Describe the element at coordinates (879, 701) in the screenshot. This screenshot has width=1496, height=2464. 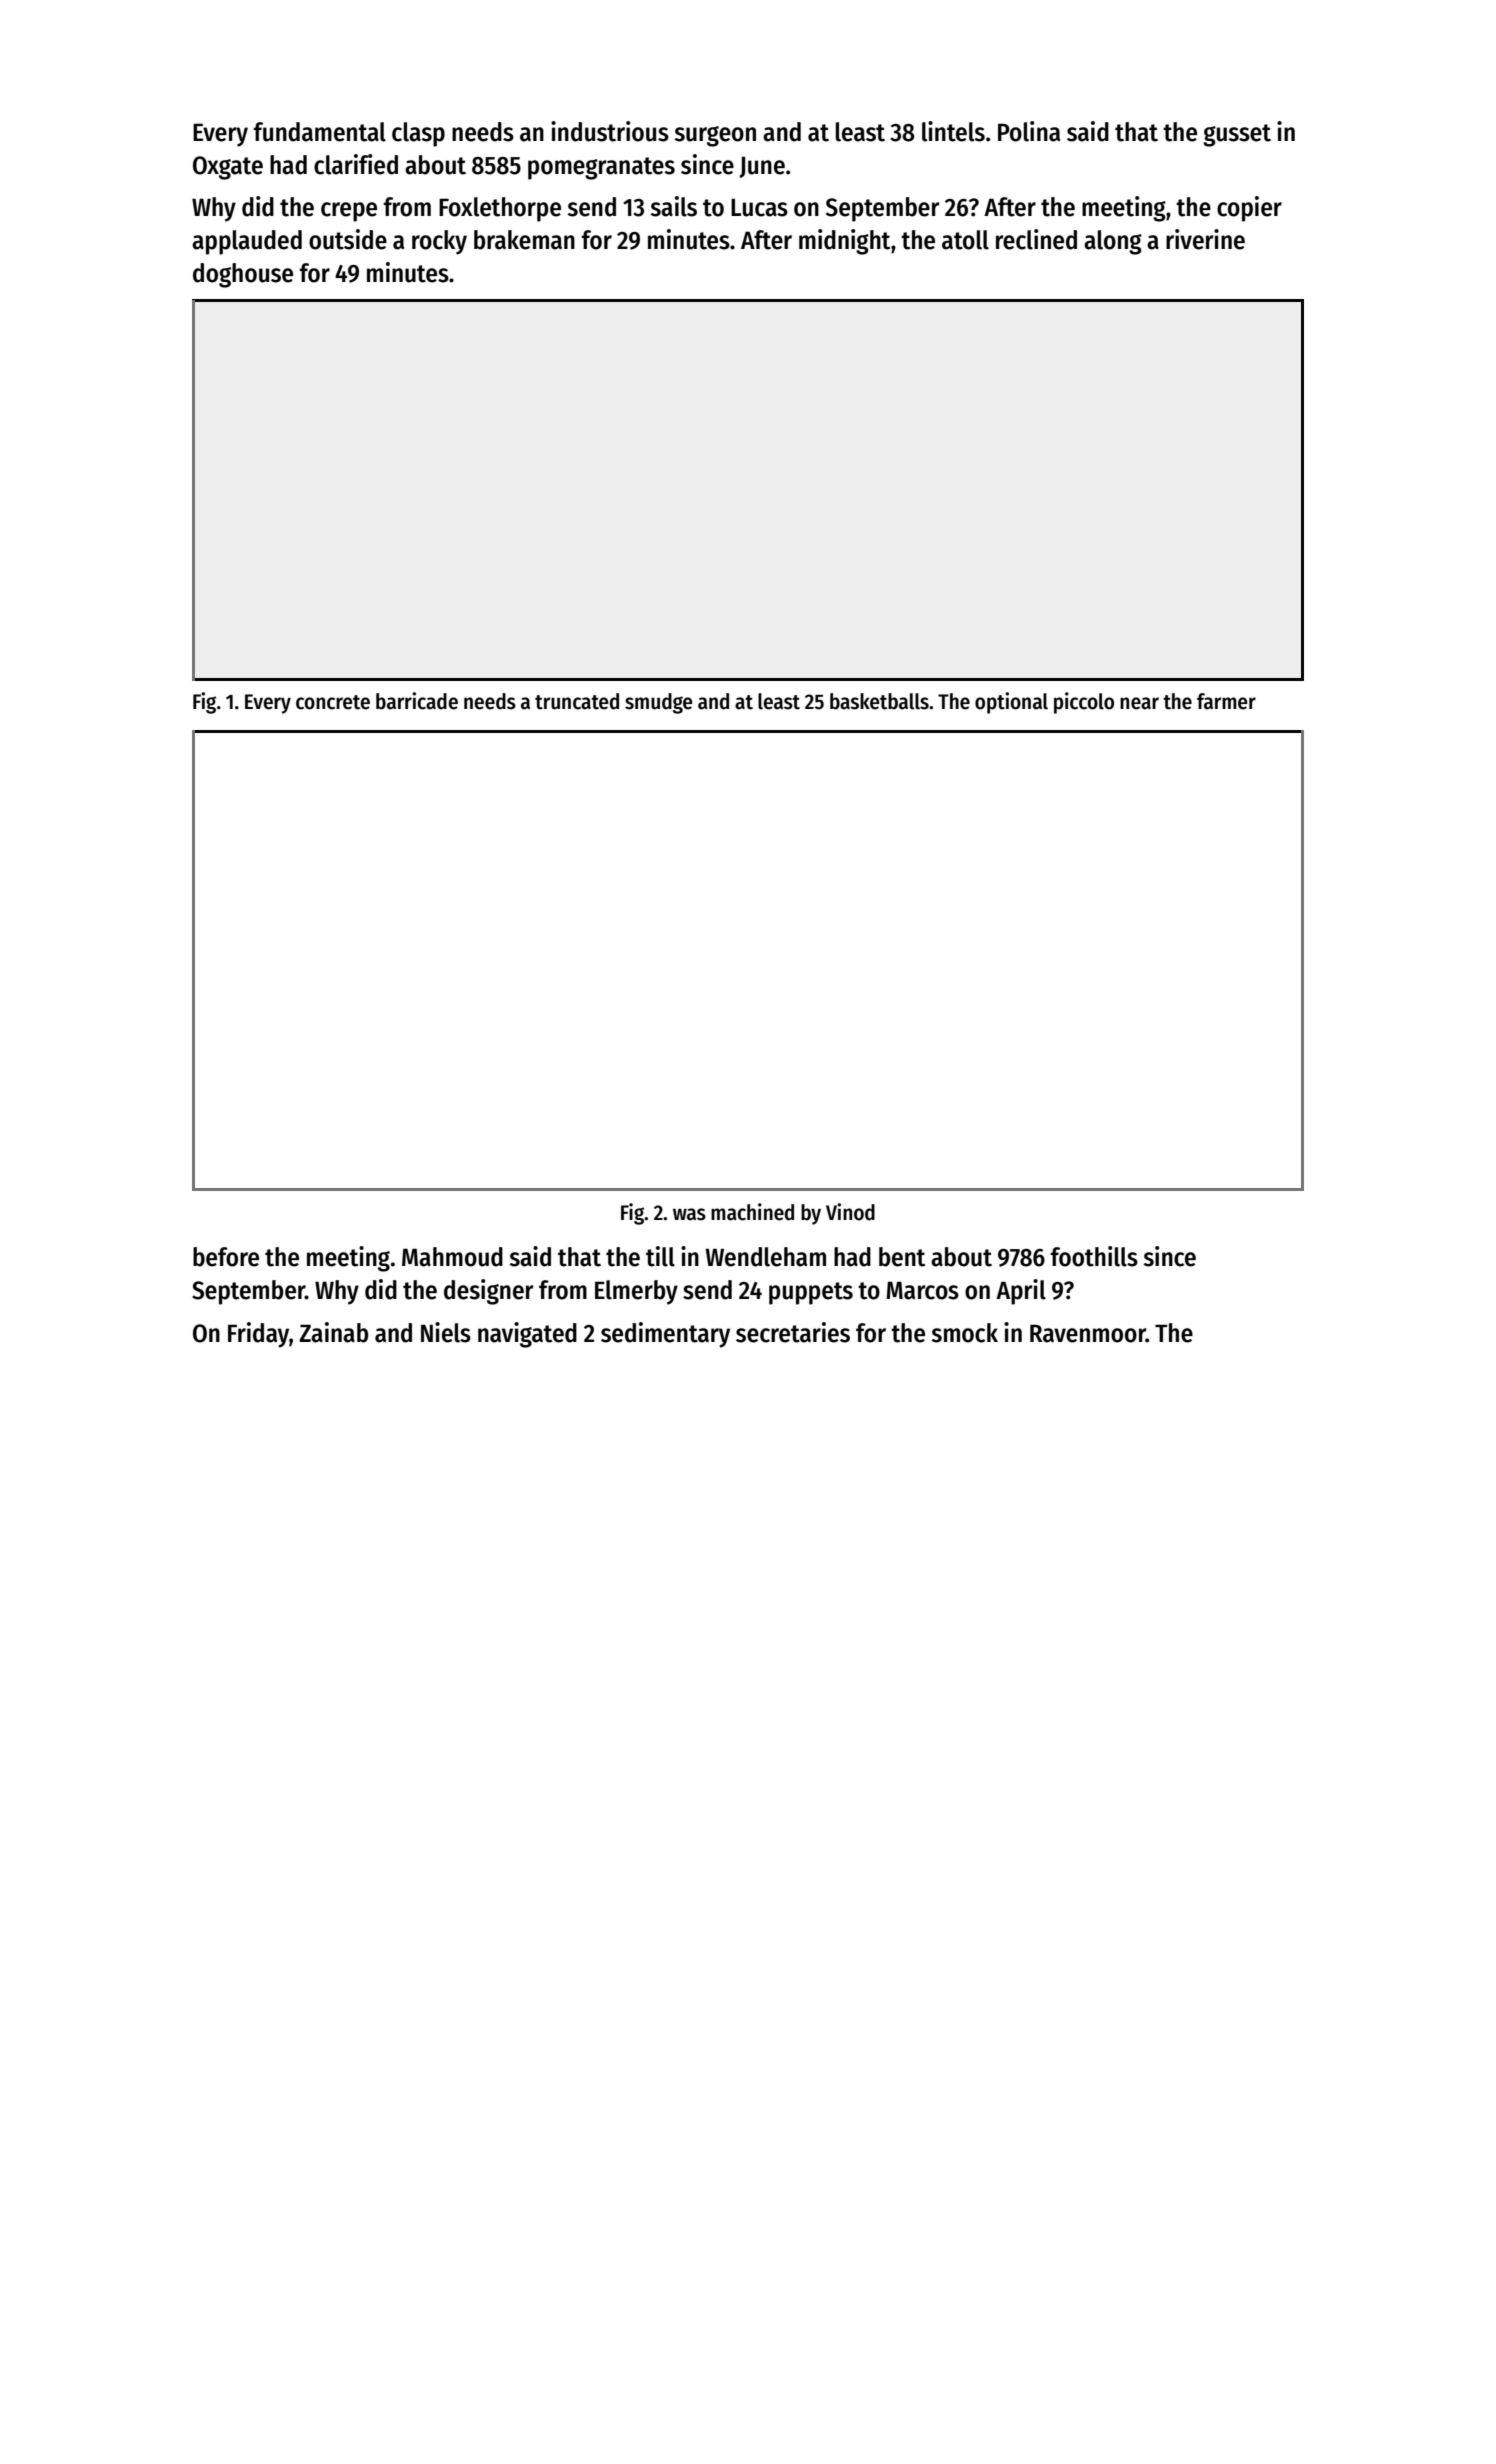
I see `basketballs` at that location.
